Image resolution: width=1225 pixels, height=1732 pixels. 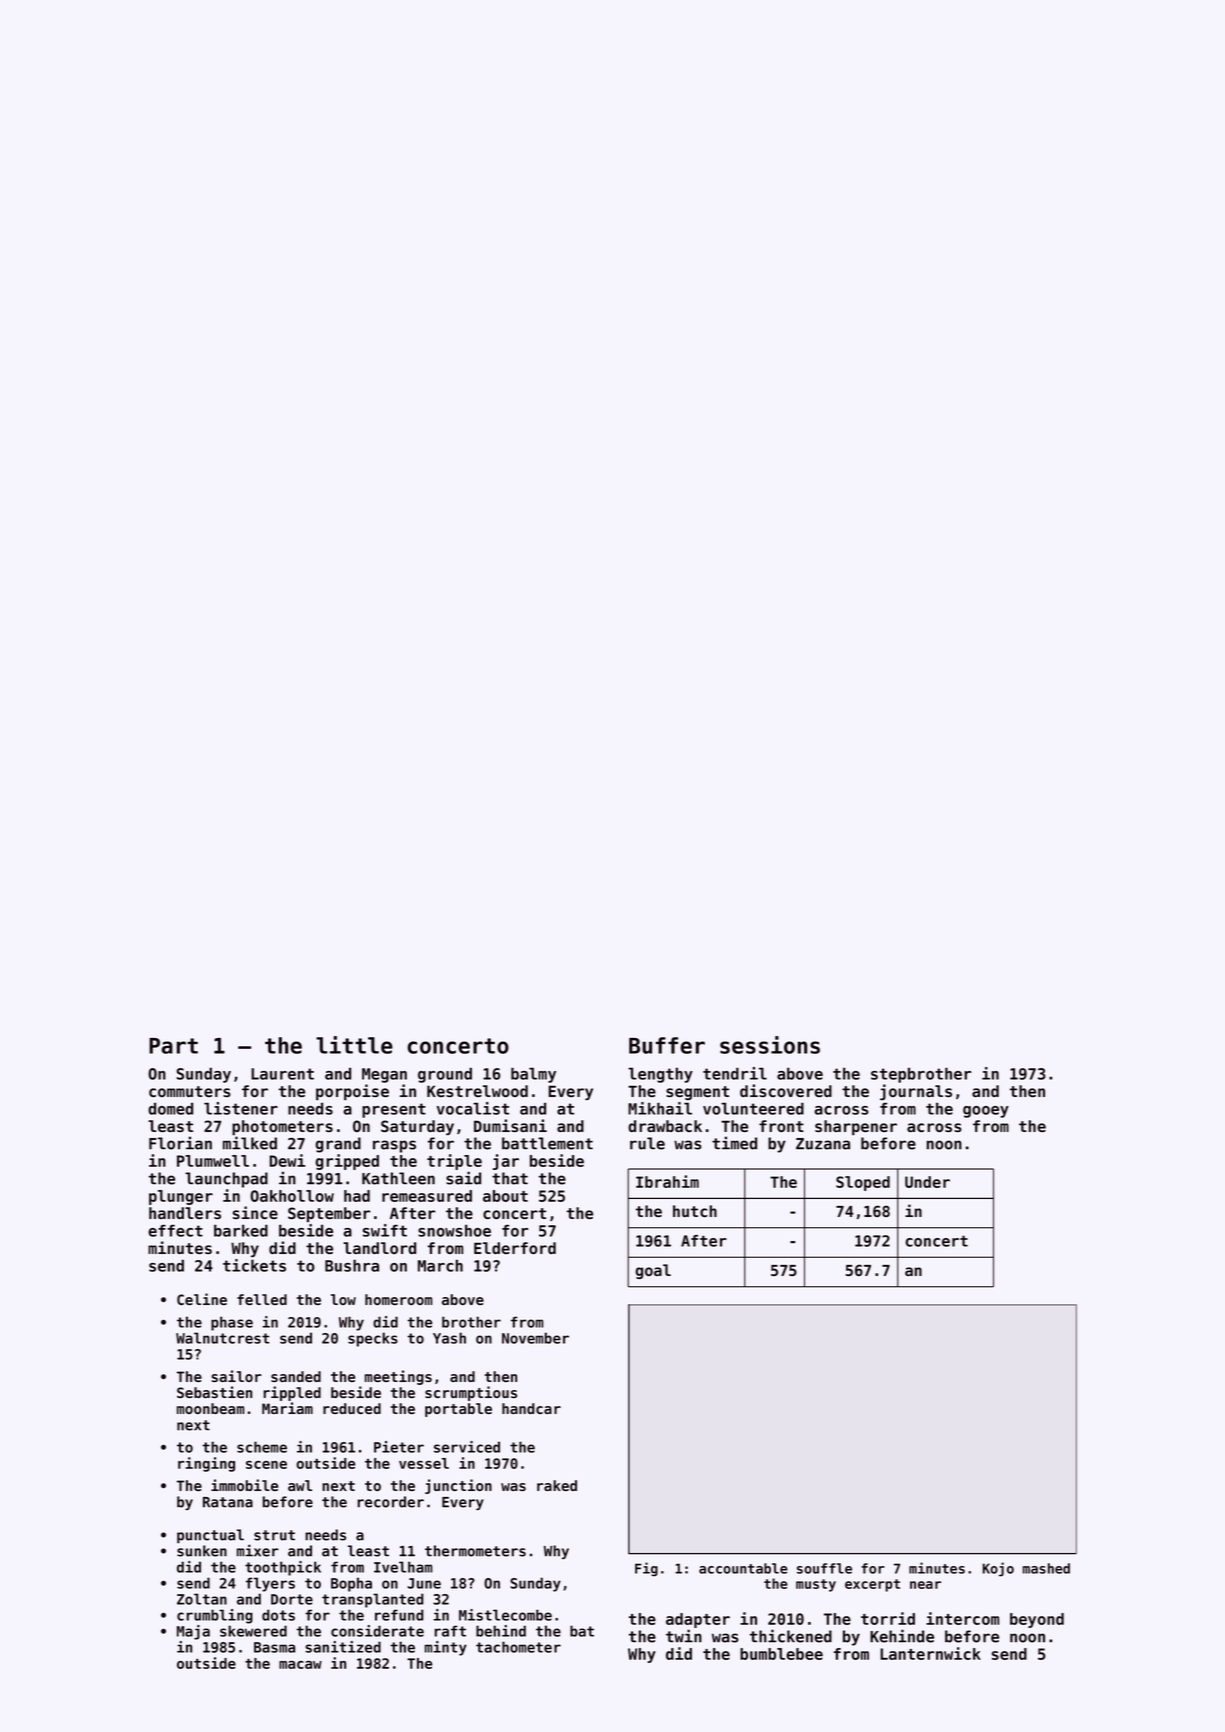 I want to click on about, so click(x=505, y=1196).
